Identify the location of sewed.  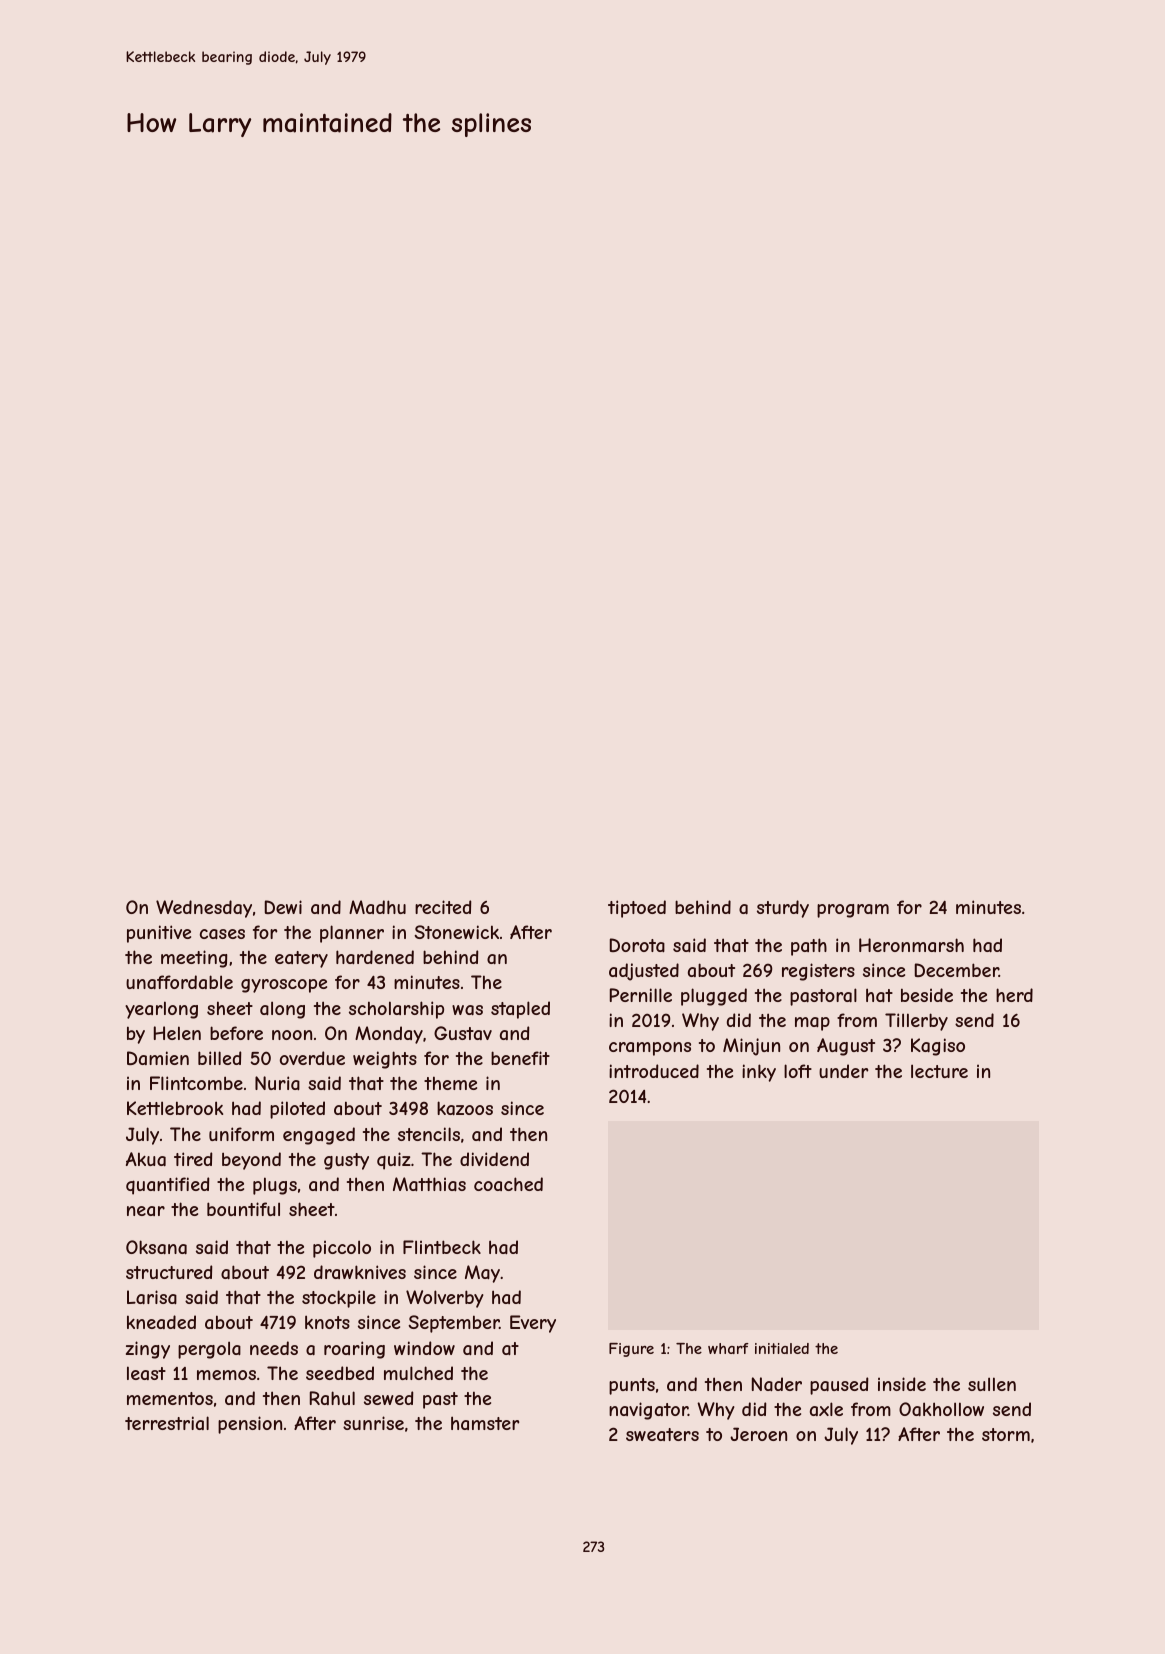
(388, 1398).
